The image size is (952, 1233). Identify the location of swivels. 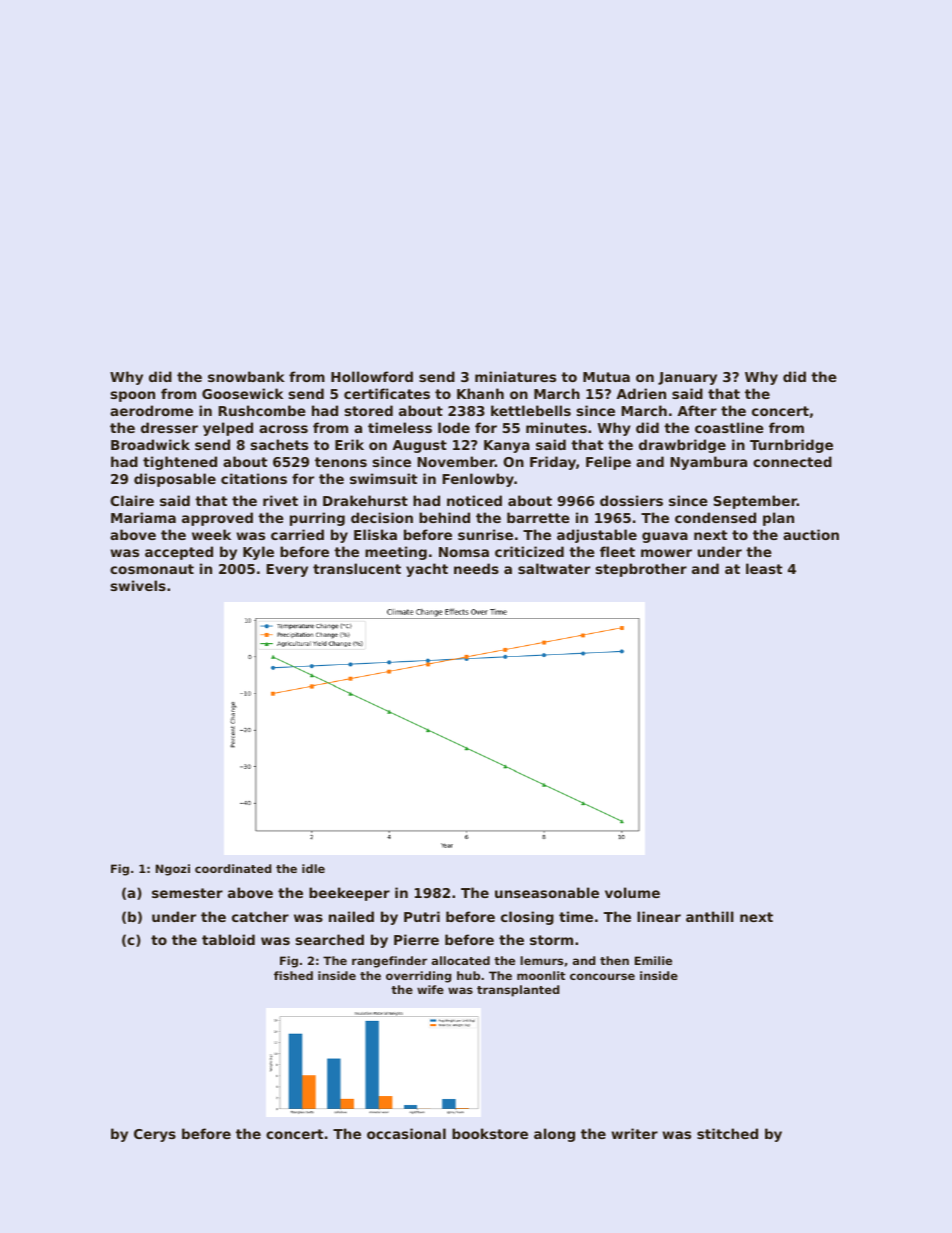
(138, 585).
